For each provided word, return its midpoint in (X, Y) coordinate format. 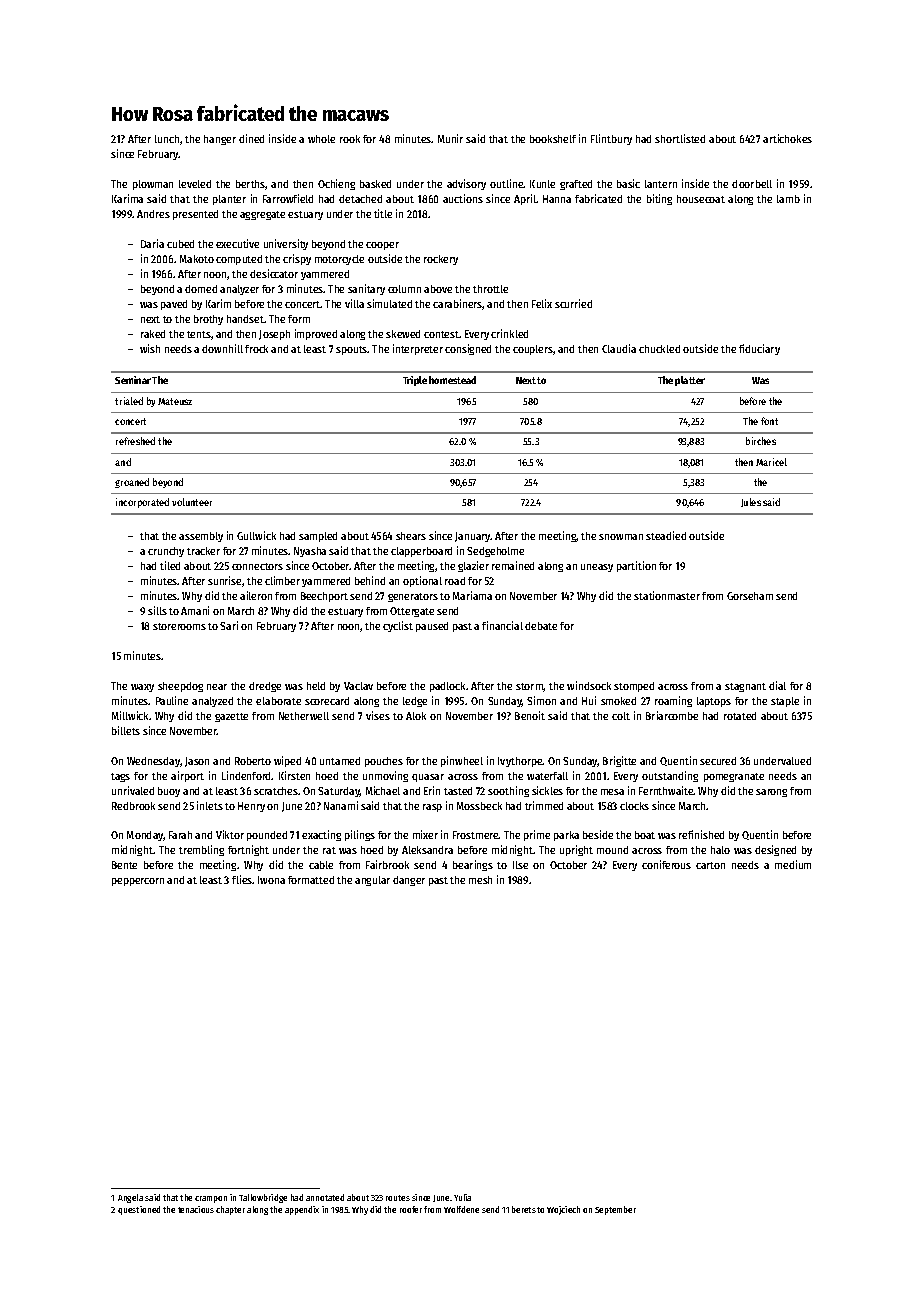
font (769, 421)
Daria (152, 243)
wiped (287, 761)
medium (793, 864)
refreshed (135, 441)
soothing (508, 791)
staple (785, 702)
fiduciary (759, 349)
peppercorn (138, 882)
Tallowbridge (263, 1198)
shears (411, 536)
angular (372, 881)
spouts (352, 350)
